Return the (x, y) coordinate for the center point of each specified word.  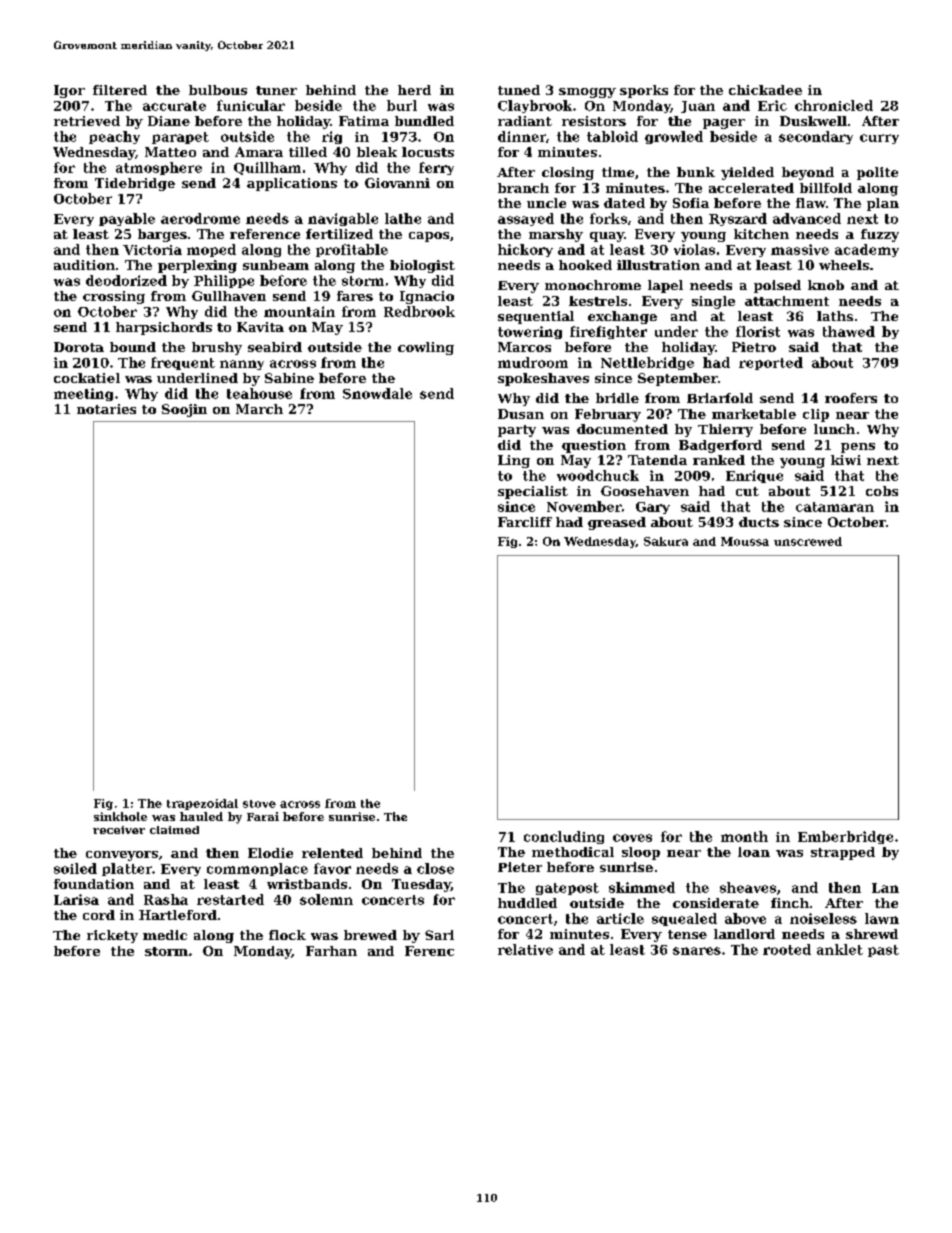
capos (429, 237)
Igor (69, 91)
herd (414, 90)
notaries (106, 409)
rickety (112, 936)
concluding (564, 837)
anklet (840, 949)
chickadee (765, 90)
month (744, 836)
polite (877, 173)
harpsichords (164, 328)
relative (525, 949)
